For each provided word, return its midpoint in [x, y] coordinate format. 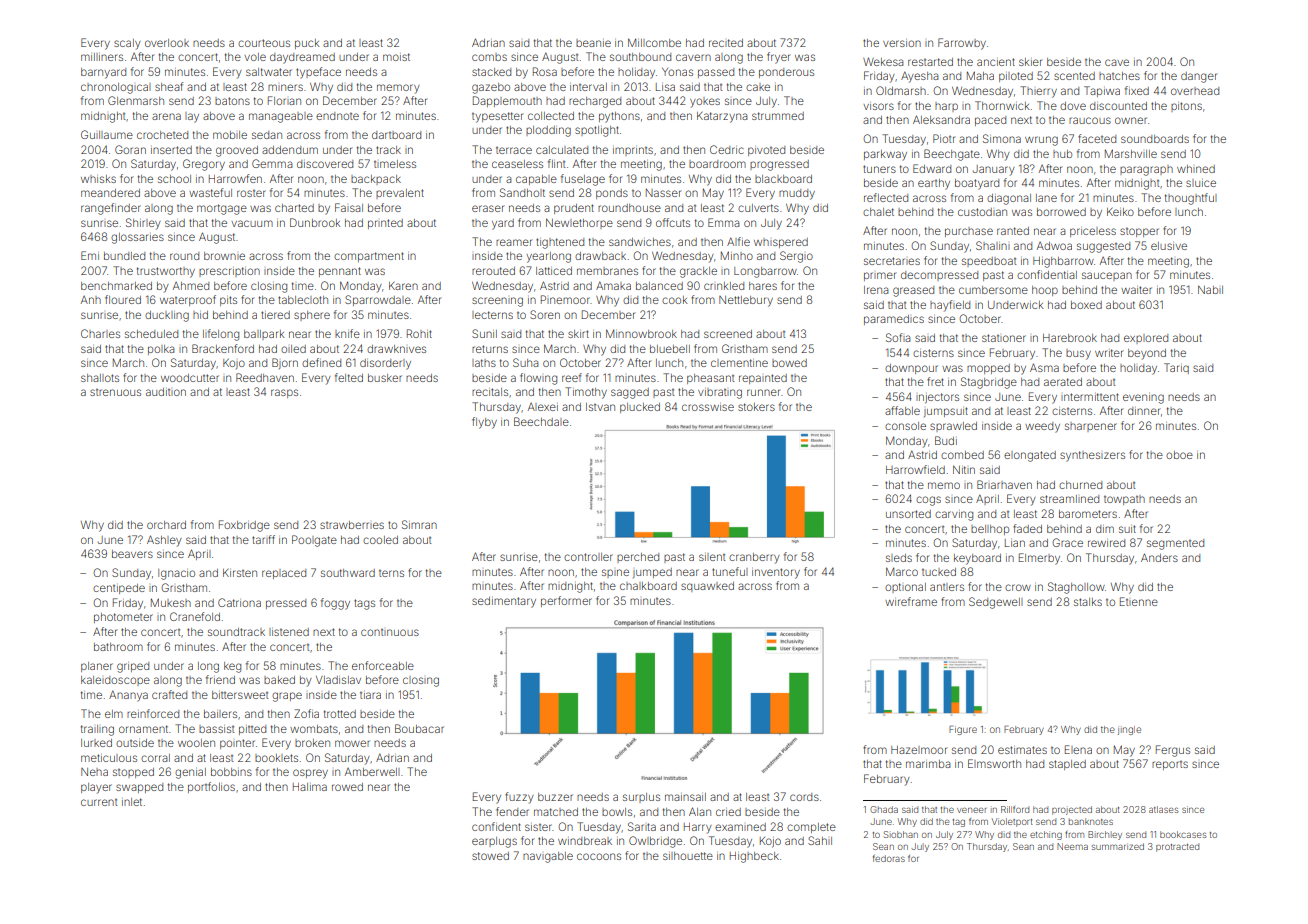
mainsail [685, 797]
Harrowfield [915, 469]
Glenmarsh [136, 100]
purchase [969, 232]
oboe [1179, 455]
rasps [284, 393]
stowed [490, 856]
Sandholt [522, 192]
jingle [1129, 730]
